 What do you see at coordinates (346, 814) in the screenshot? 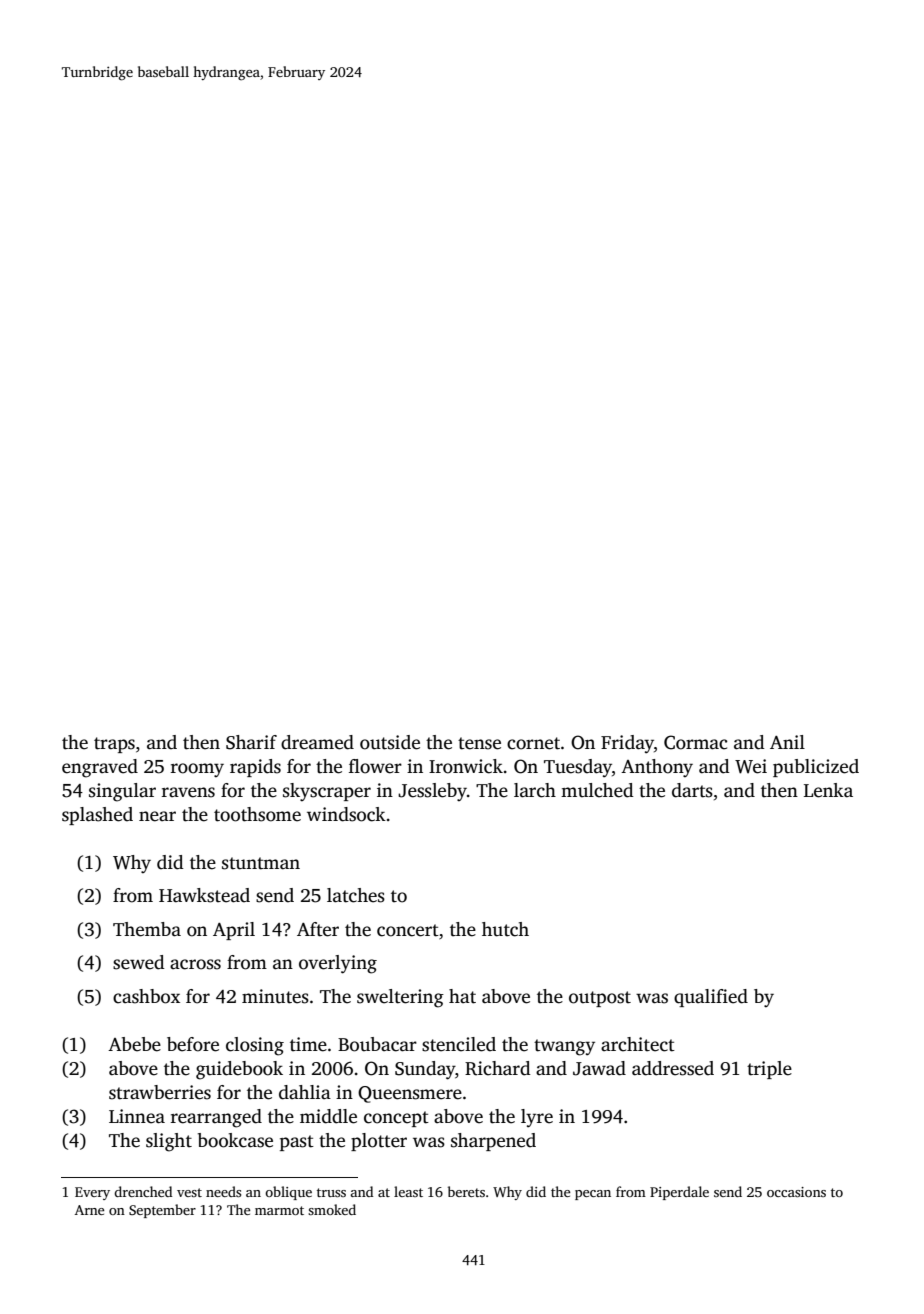
I see `windsock` at bounding box center [346, 814].
